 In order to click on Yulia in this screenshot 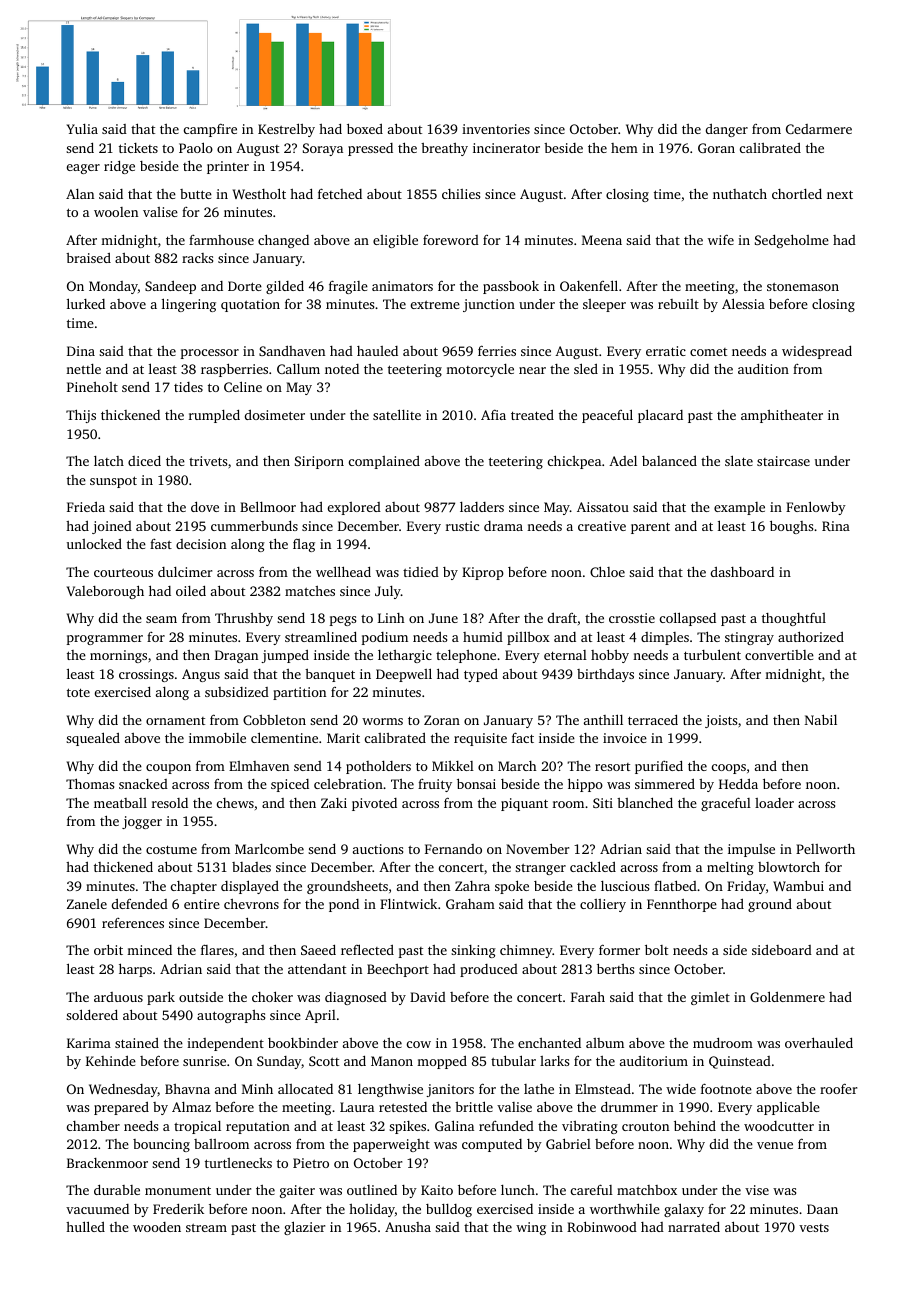, I will do `click(82, 129)`.
